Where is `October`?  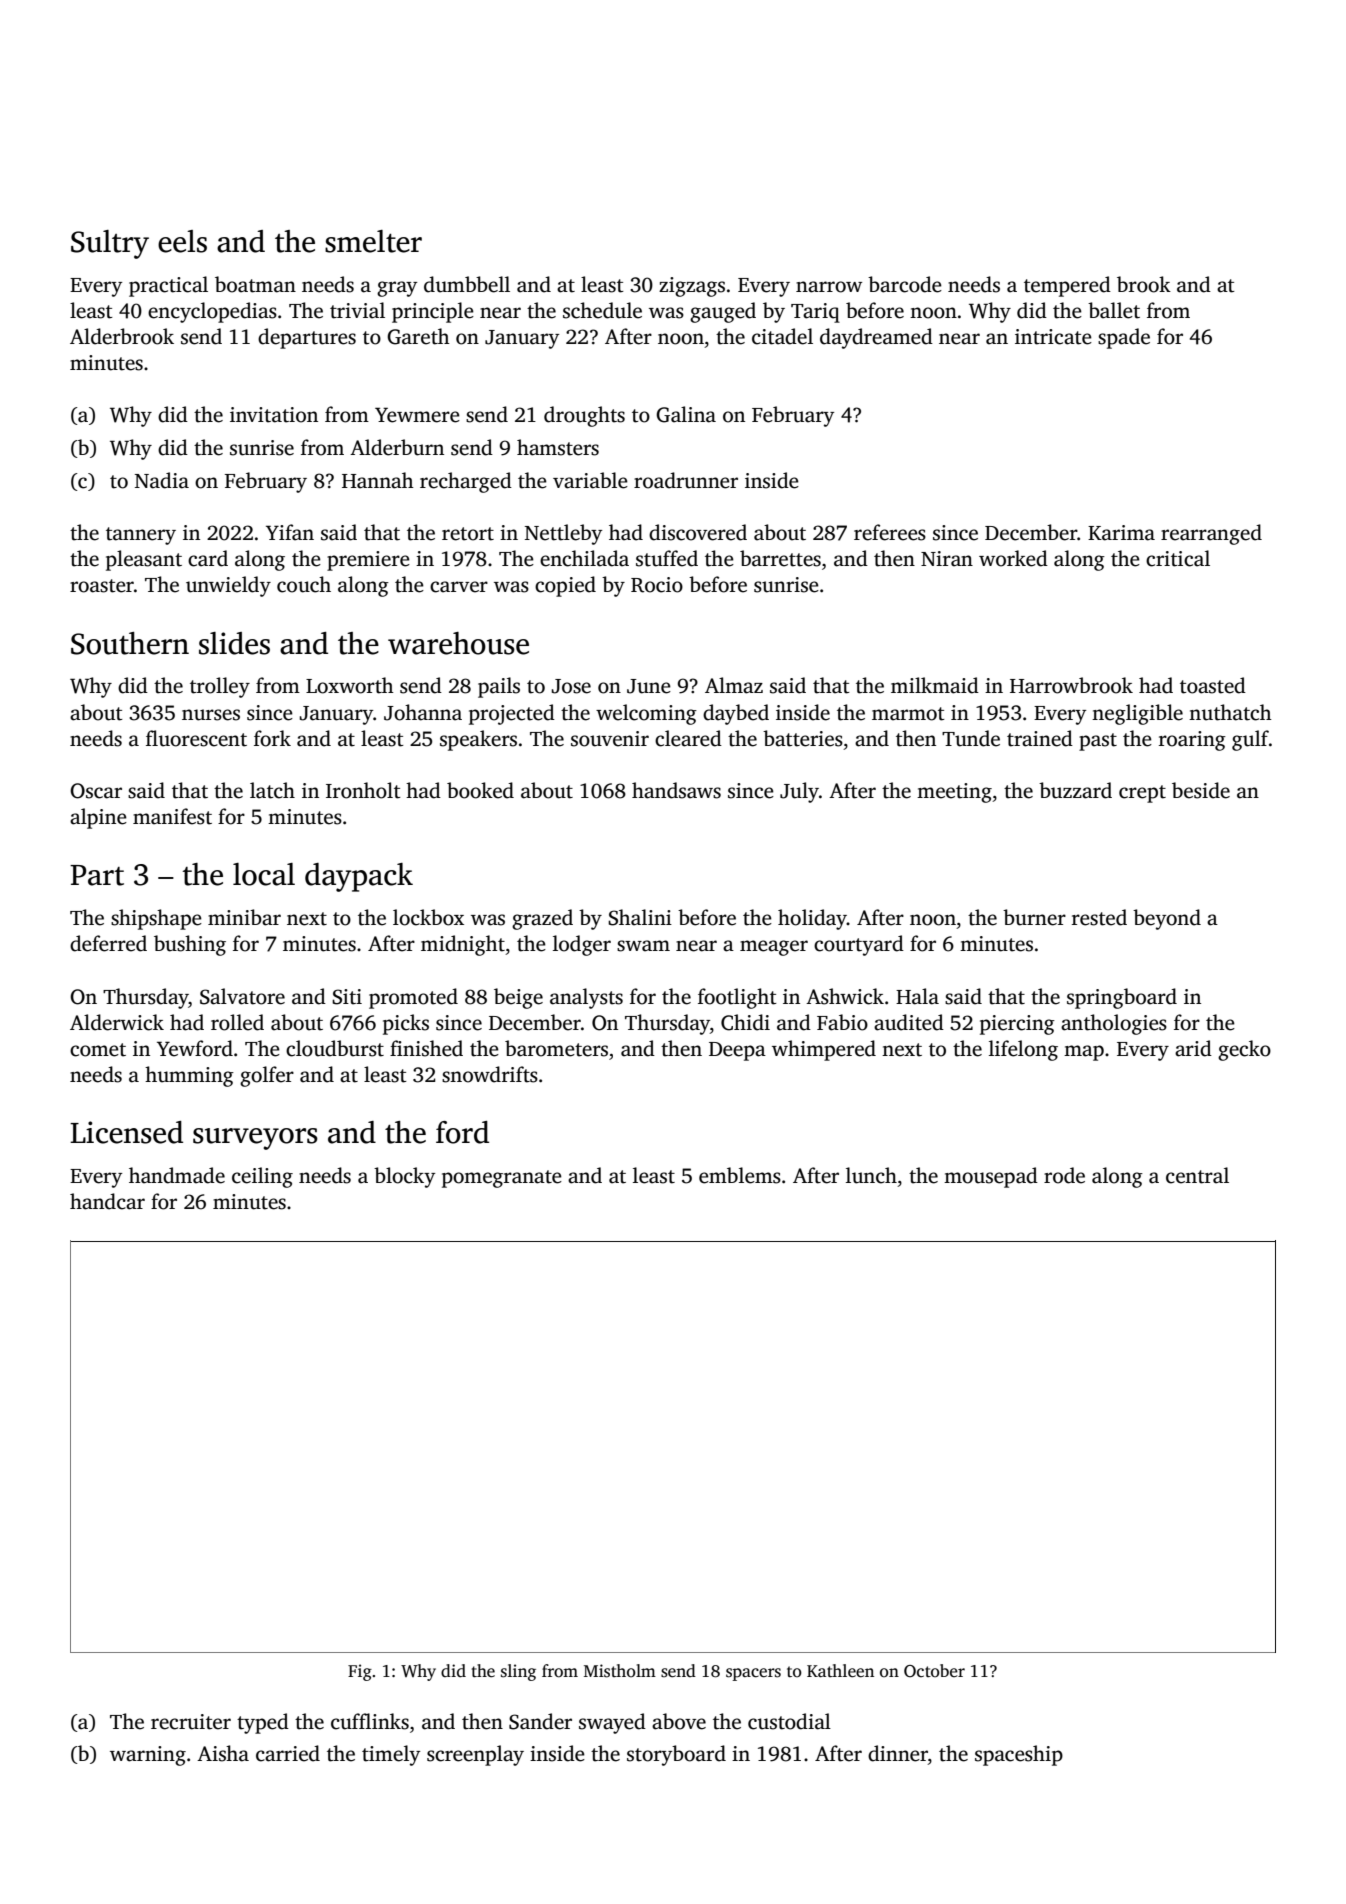 October is located at coordinates (934, 1671).
